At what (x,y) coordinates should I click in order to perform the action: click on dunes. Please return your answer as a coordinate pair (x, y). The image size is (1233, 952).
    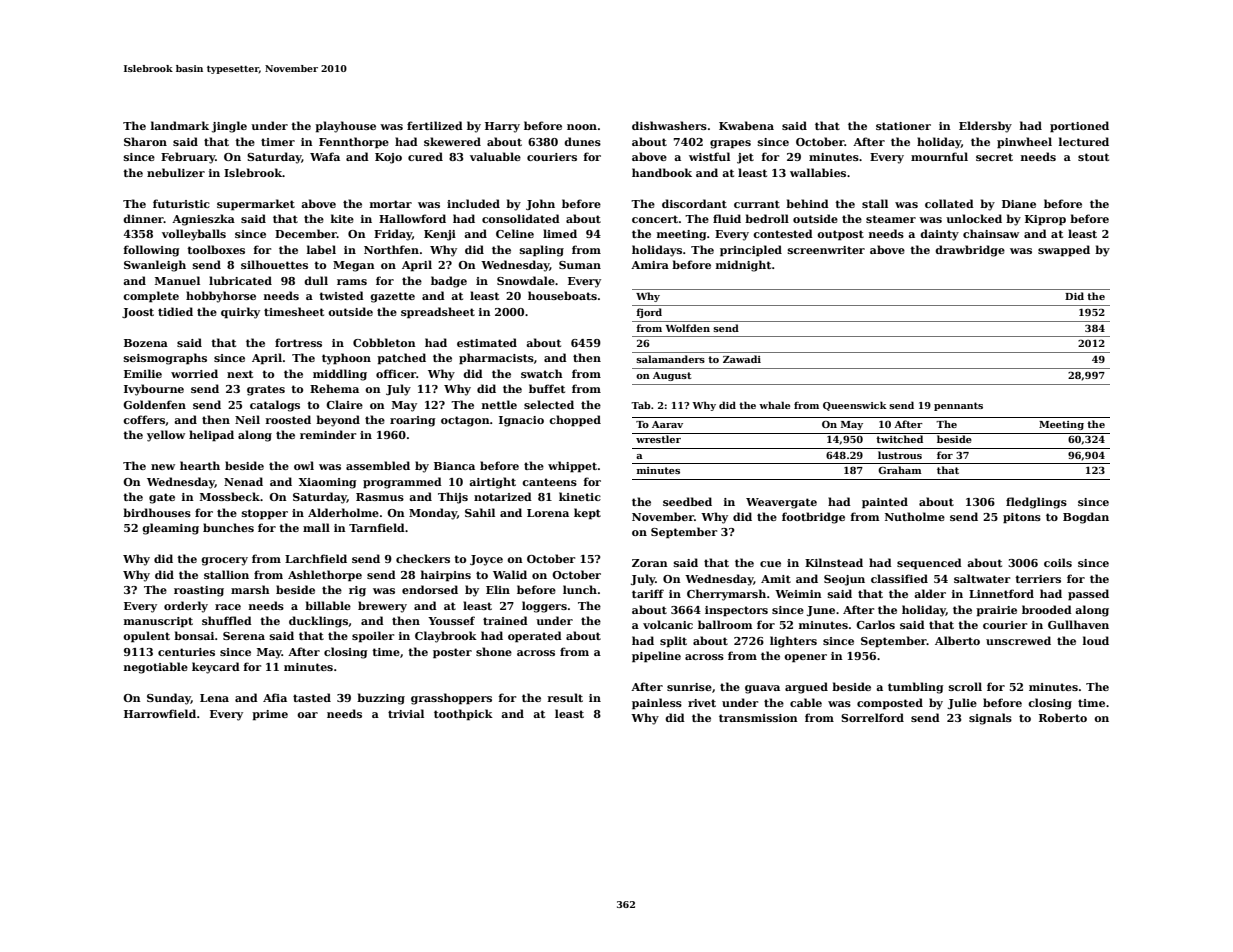
    Looking at the image, I should click on (582, 141).
